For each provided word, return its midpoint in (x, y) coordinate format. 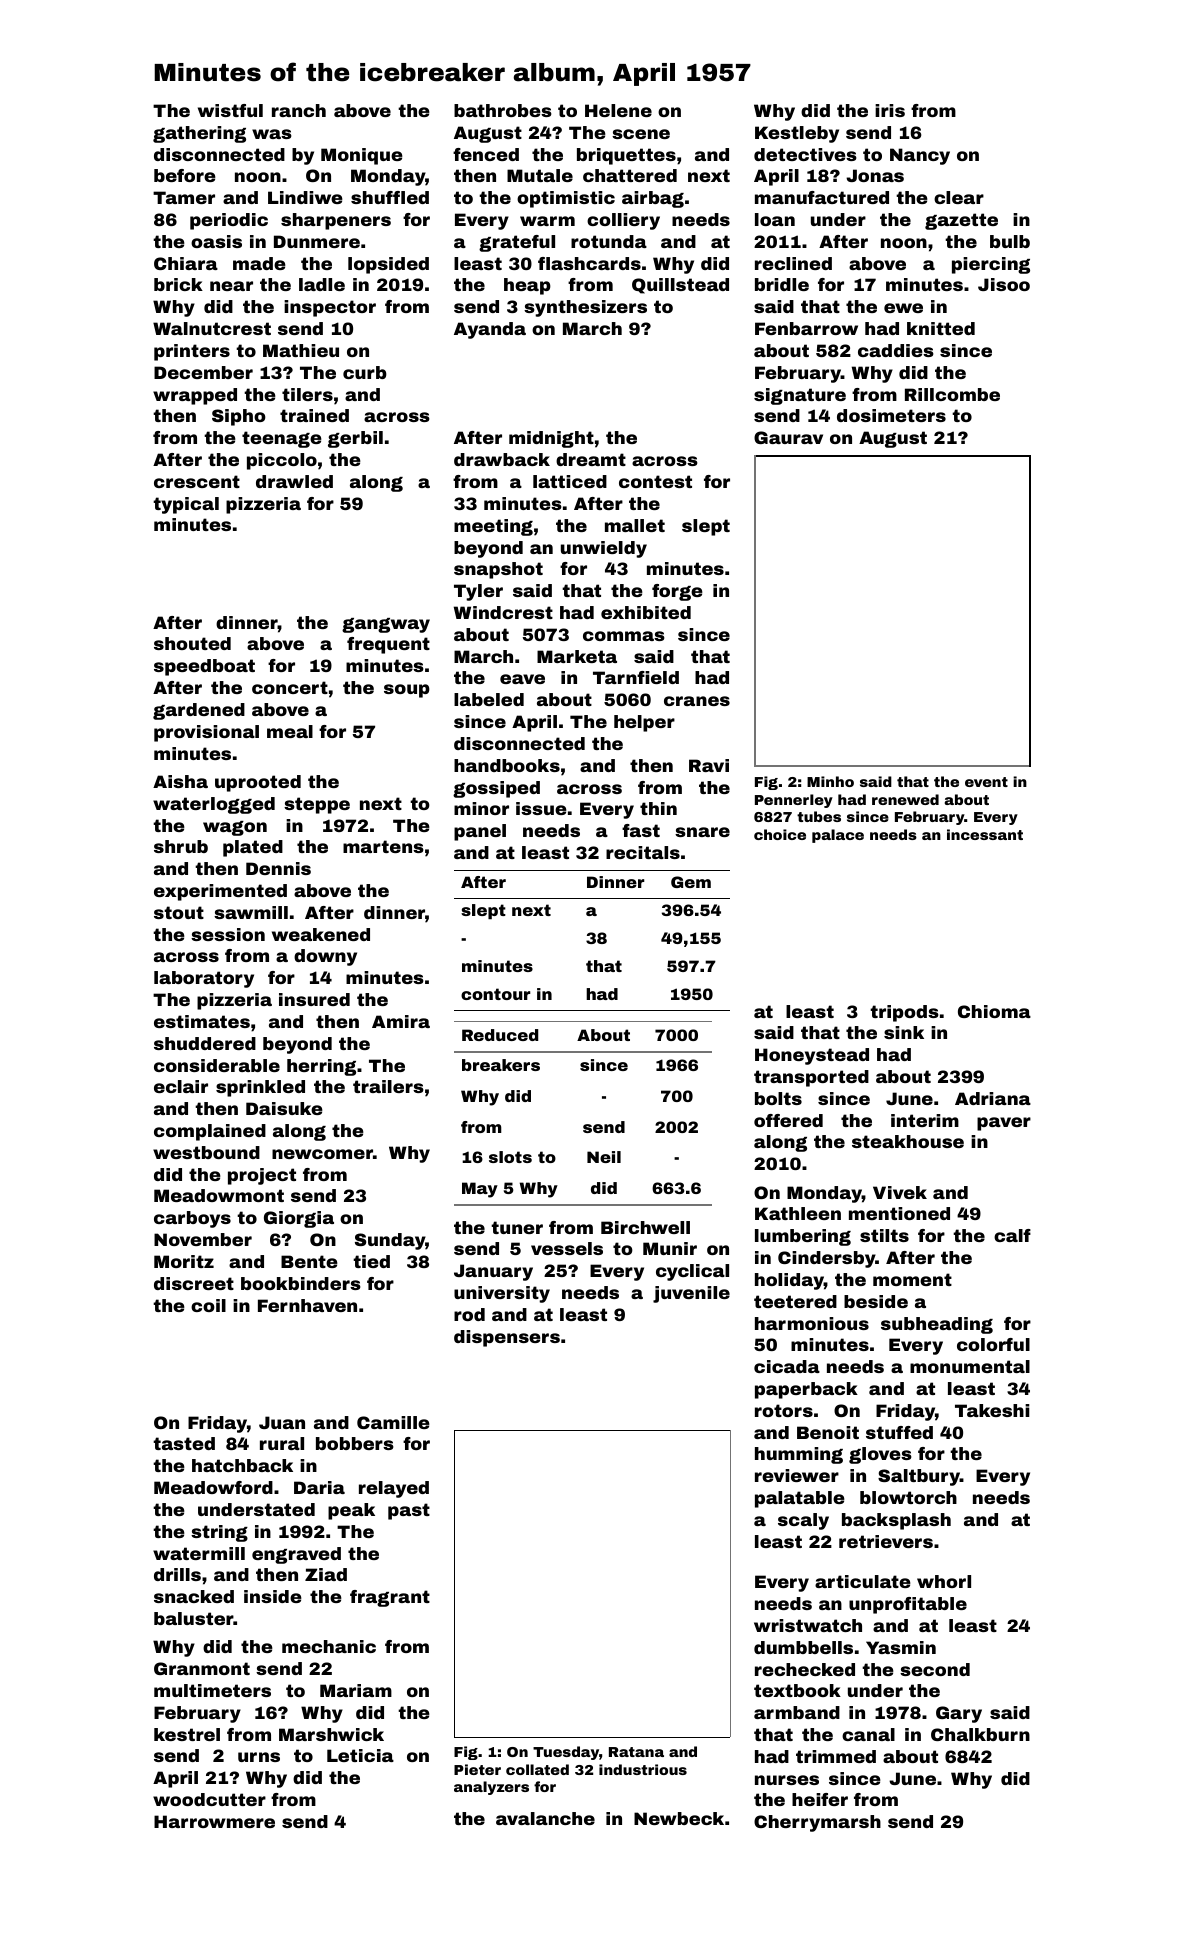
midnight (551, 439)
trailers (388, 1086)
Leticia (360, 1755)
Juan (282, 1422)
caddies (896, 350)
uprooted (258, 783)
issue (541, 808)
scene (641, 134)
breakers (501, 1065)
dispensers (507, 1338)
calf (1012, 1235)
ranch (299, 110)
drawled (294, 481)
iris (890, 110)
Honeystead (812, 1056)
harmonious (812, 1323)
